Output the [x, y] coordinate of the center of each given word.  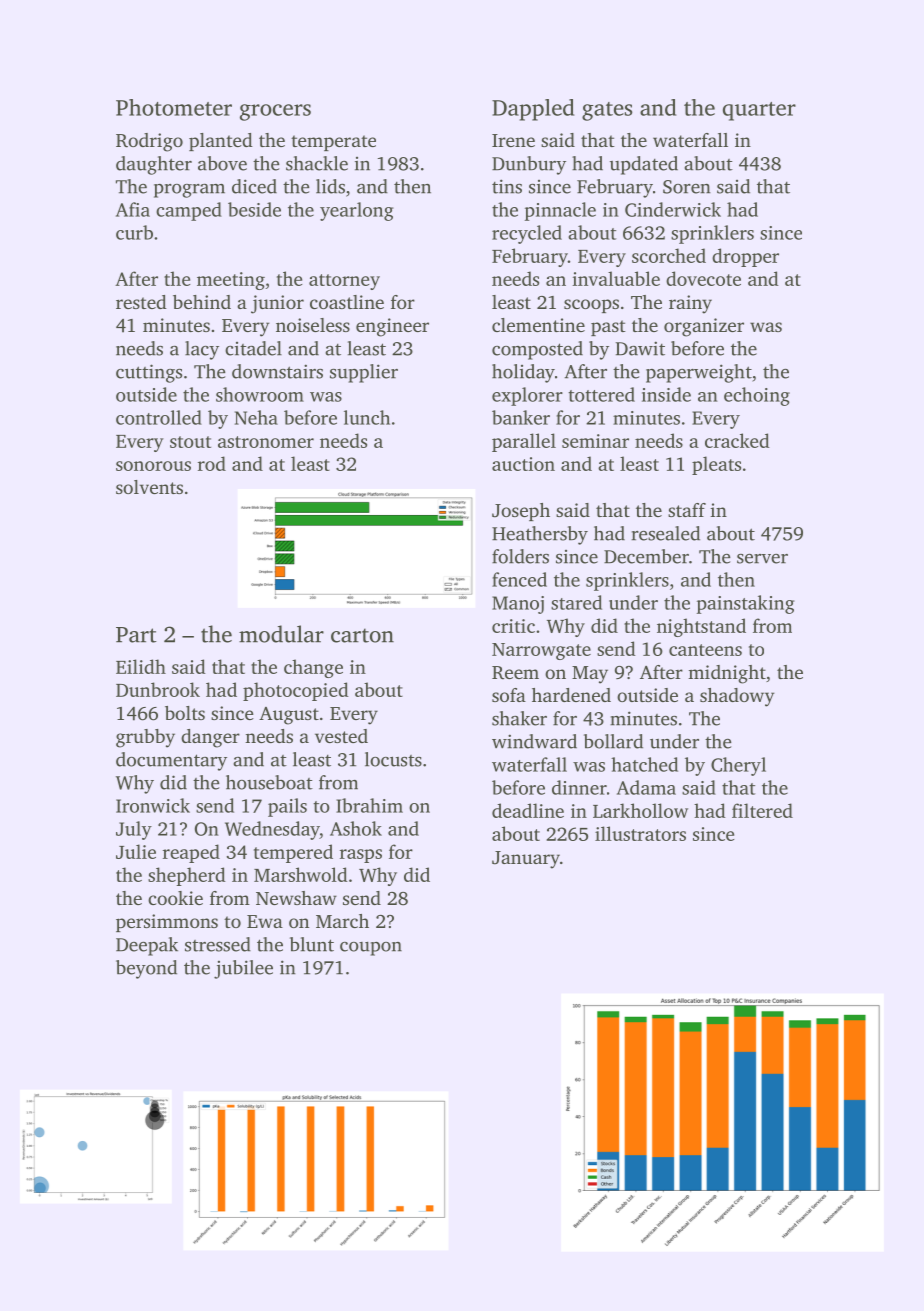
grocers [275, 112]
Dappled [533, 110]
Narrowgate [541, 651]
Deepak [147, 946]
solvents [149, 487]
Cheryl [738, 766]
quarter [759, 111]
